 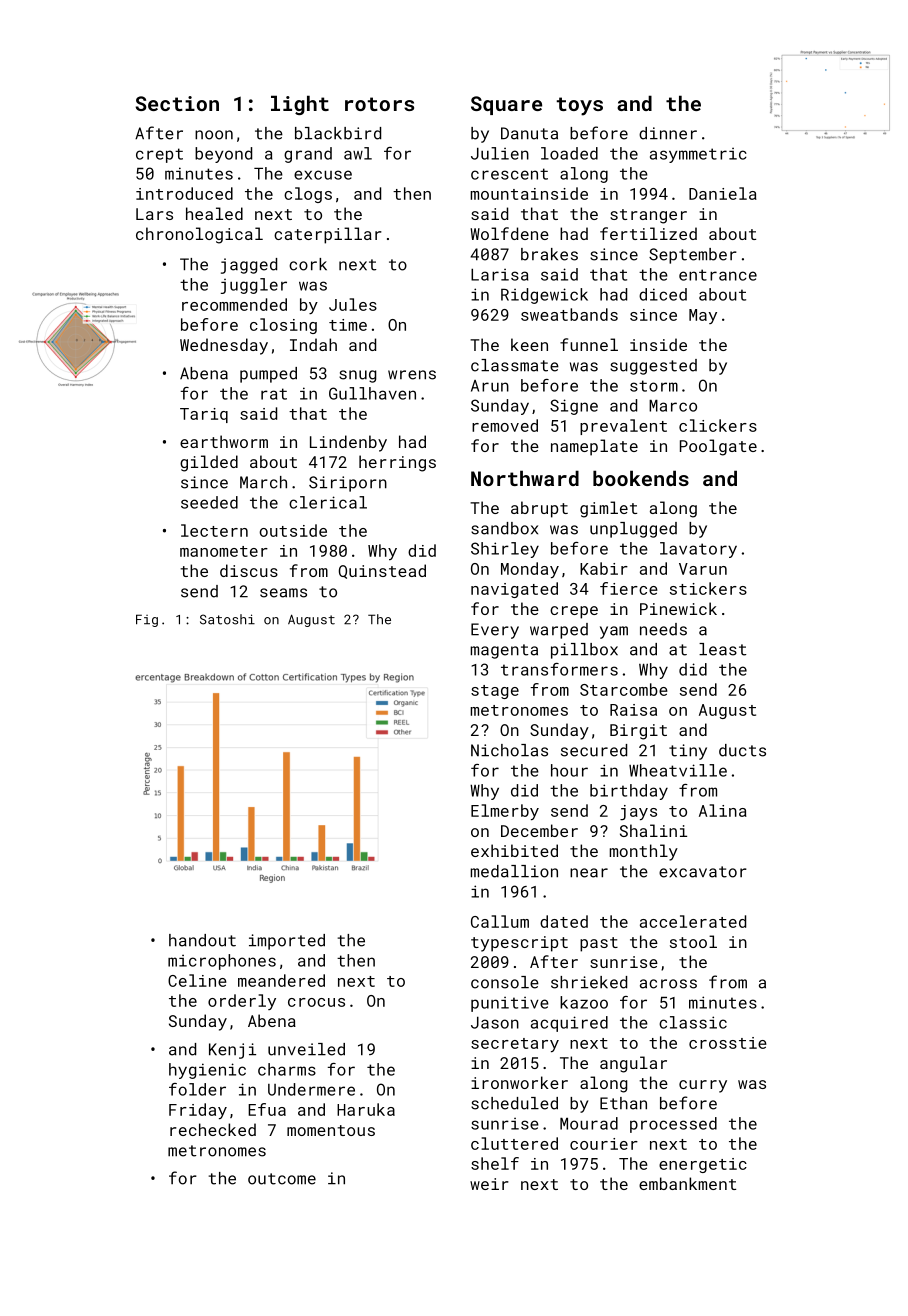 I want to click on discus, so click(x=249, y=570).
